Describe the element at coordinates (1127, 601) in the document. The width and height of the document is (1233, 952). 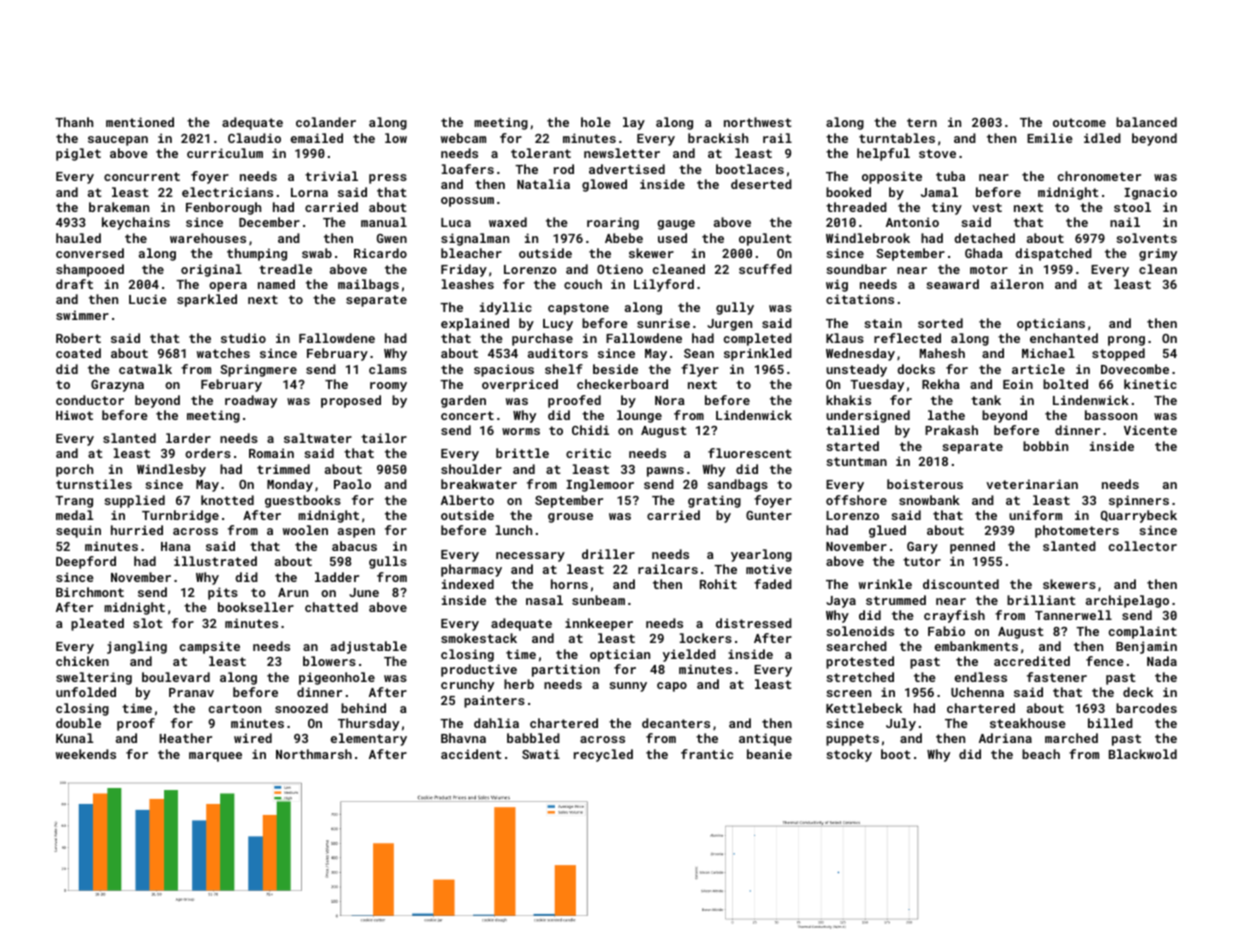
I see `archipelago` at that location.
